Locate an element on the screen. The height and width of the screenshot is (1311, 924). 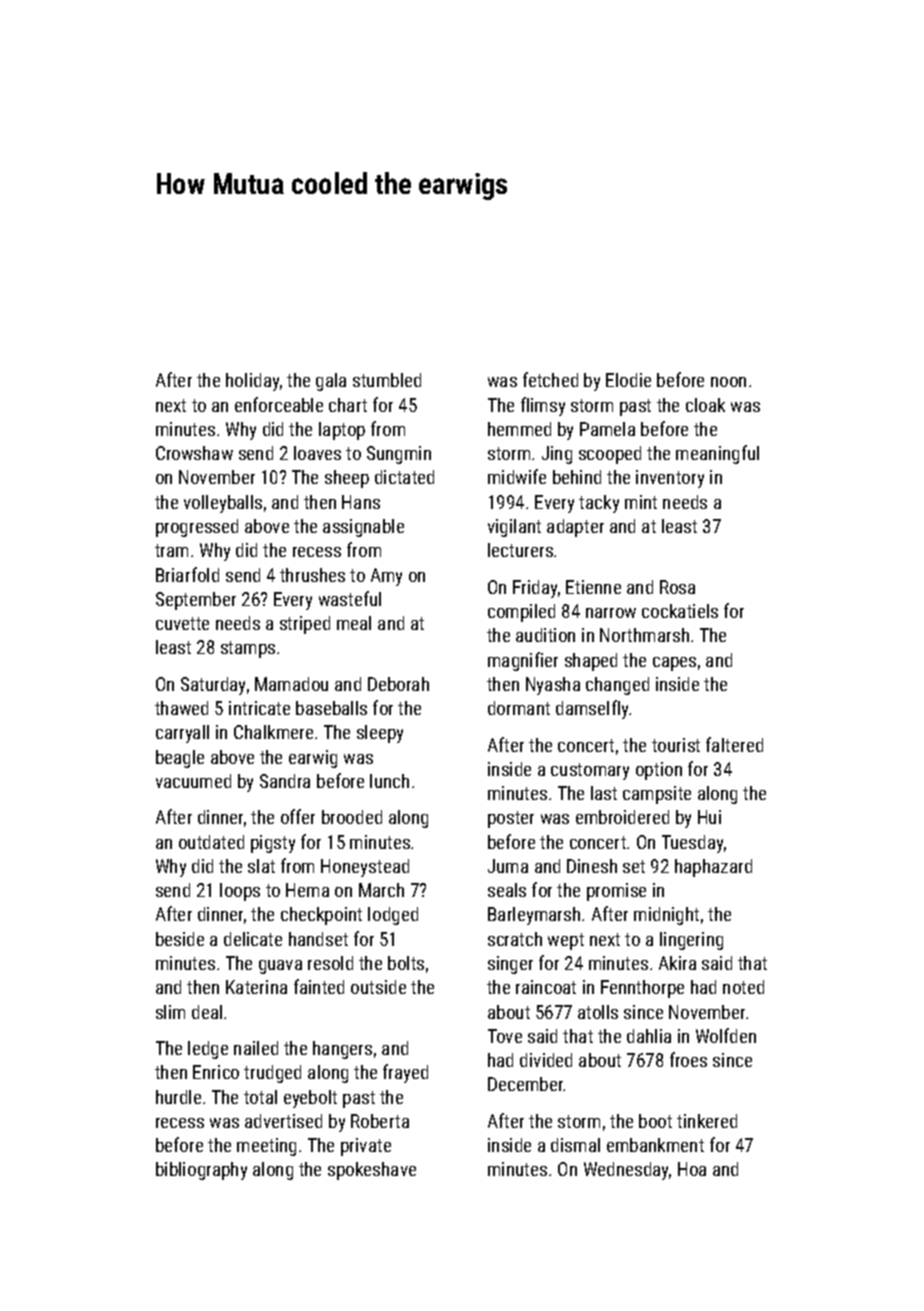
tourist is located at coordinates (676, 745).
